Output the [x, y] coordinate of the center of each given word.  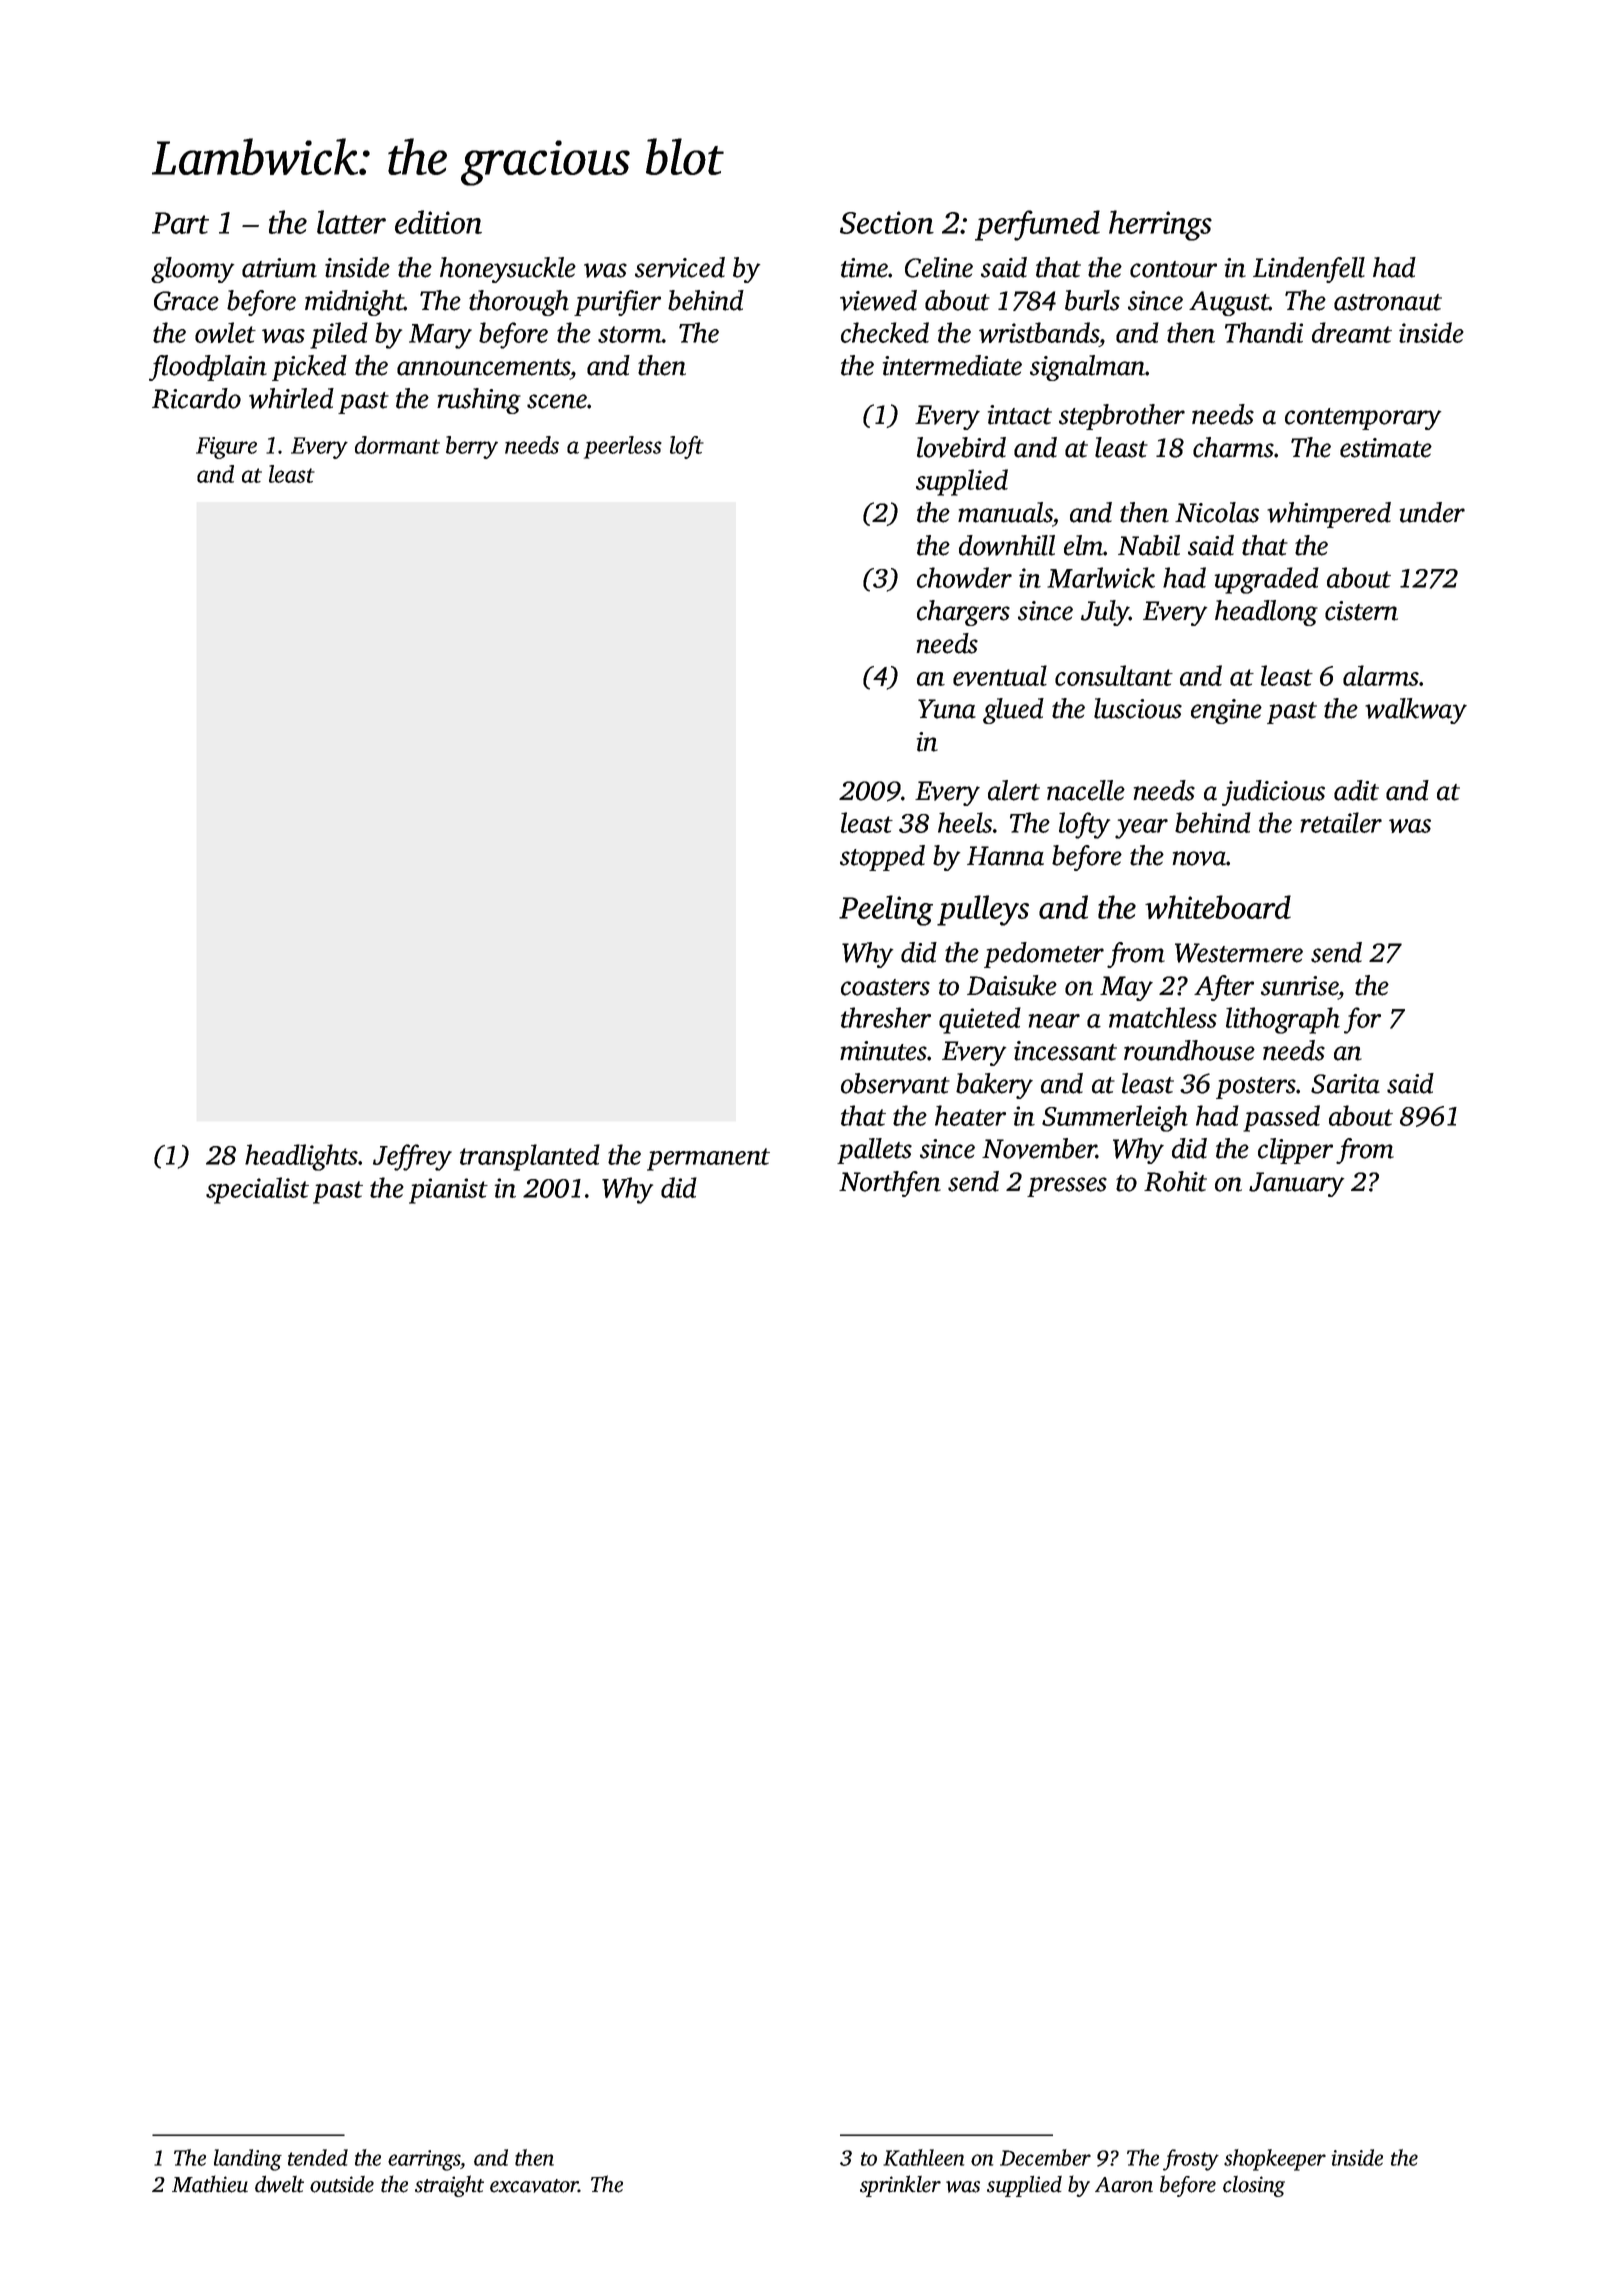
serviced [680, 267]
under [1432, 512]
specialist [257, 1190]
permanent [708, 1159]
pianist [448, 1191]
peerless [623, 447]
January [1297, 1184]
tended [318, 2157]
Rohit [1175, 1181]
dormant [397, 445]
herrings [1160, 225]
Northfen [890, 1184]
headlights [301, 1157]
